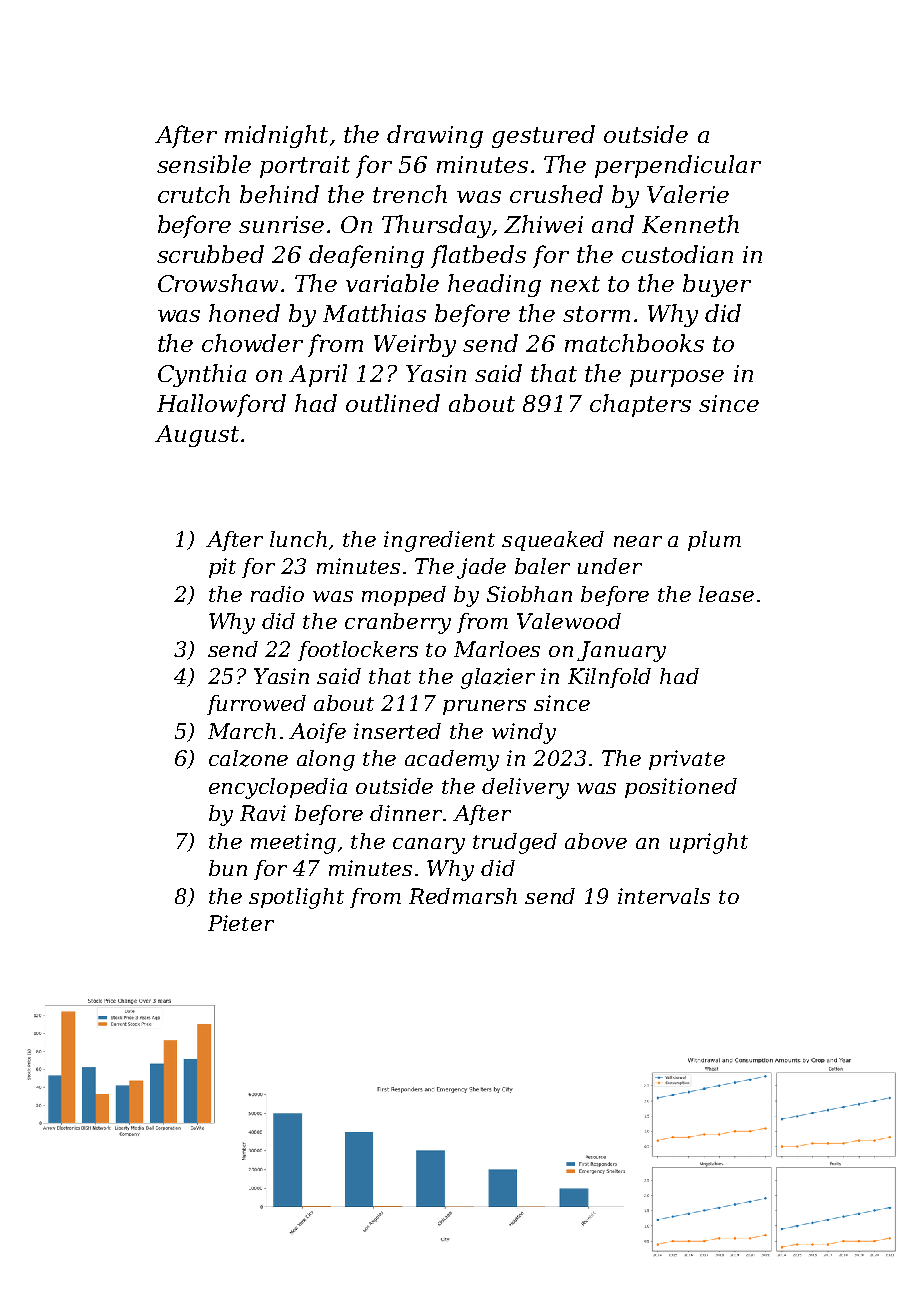 Image resolution: width=924 pixels, height=1311 pixels. I want to click on Valewood, so click(569, 621).
